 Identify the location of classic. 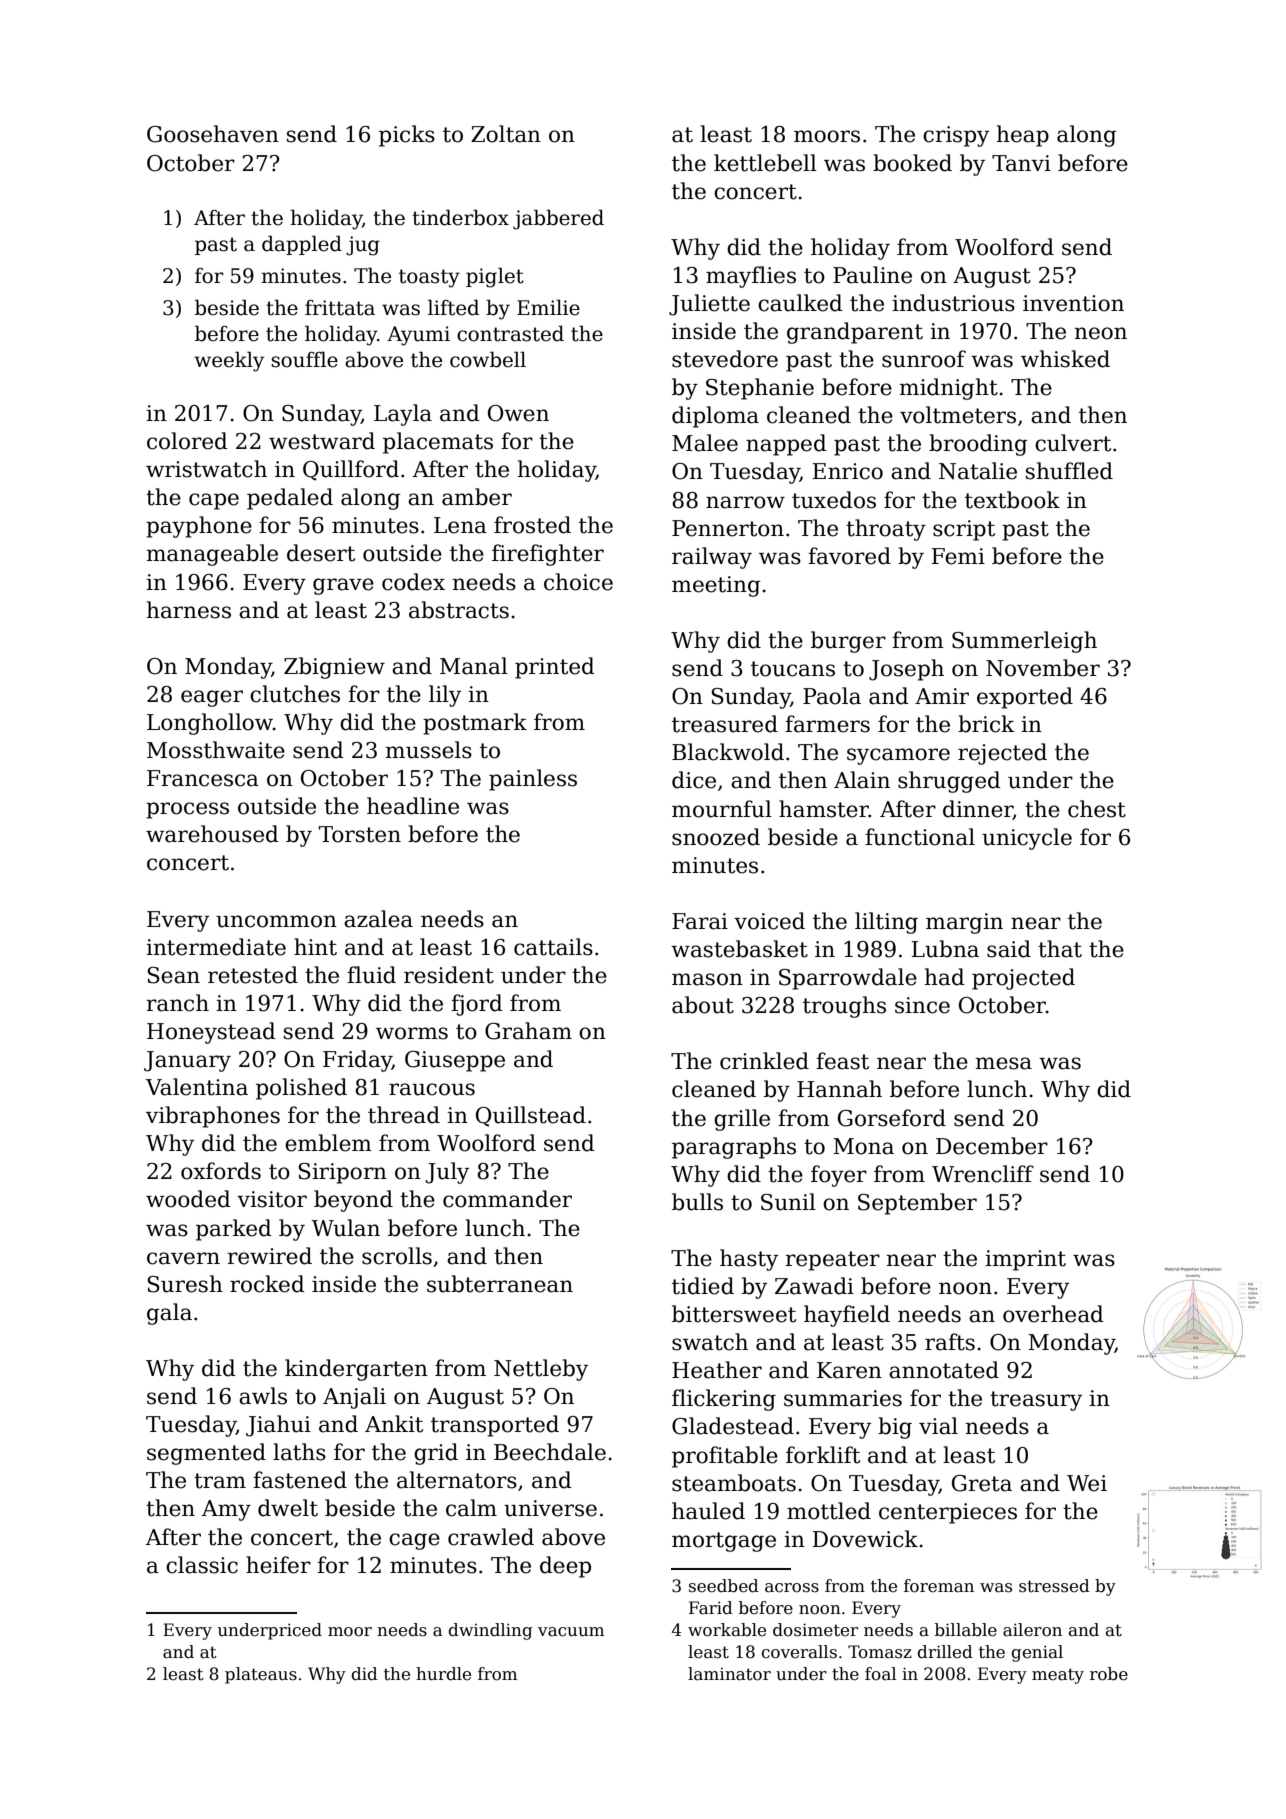
(202, 1565).
